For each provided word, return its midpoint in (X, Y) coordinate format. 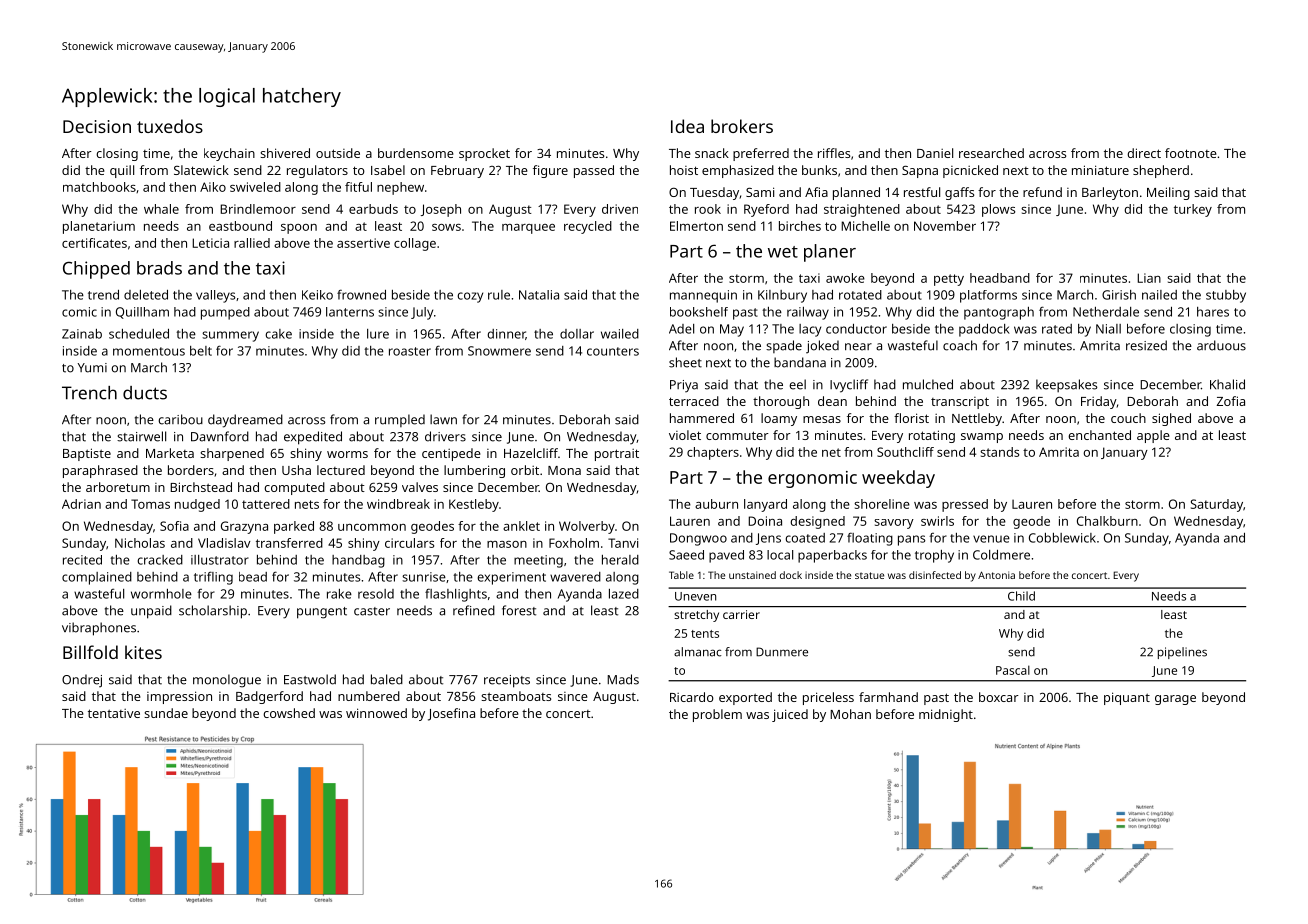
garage (1175, 700)
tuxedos (170, 126)
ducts (145, 393)
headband (1000, 278)
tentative (114, 713)
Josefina (451, 714)
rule (499, 295)
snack (712, 153)
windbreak (398, 504)
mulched (928, 384)
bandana (800, 362)
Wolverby (587, 527)
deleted (146, 295)
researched (991, 153)
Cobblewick (1062, 538)
